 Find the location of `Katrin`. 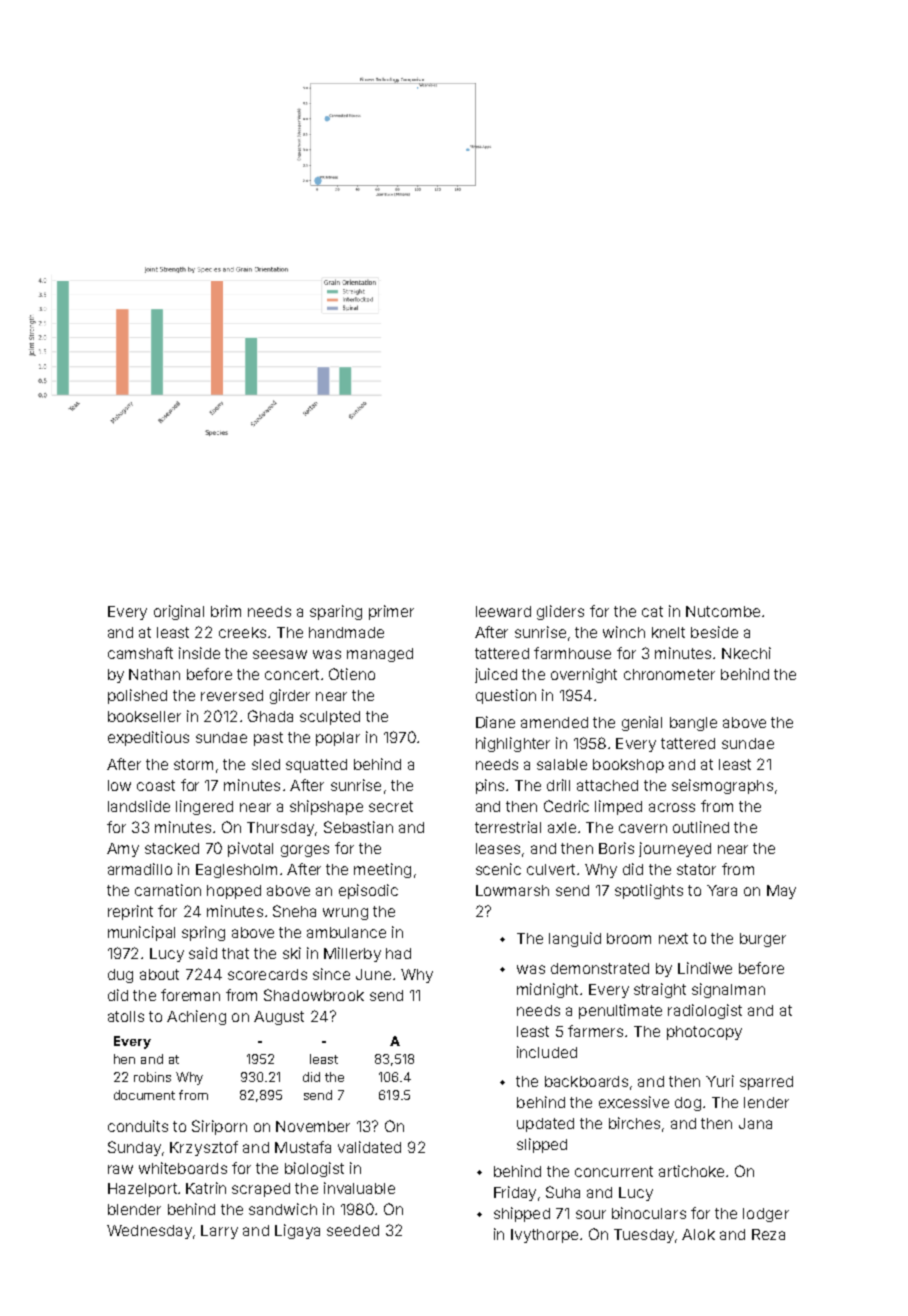

Katrin is located at coordinates (206, 1188).
